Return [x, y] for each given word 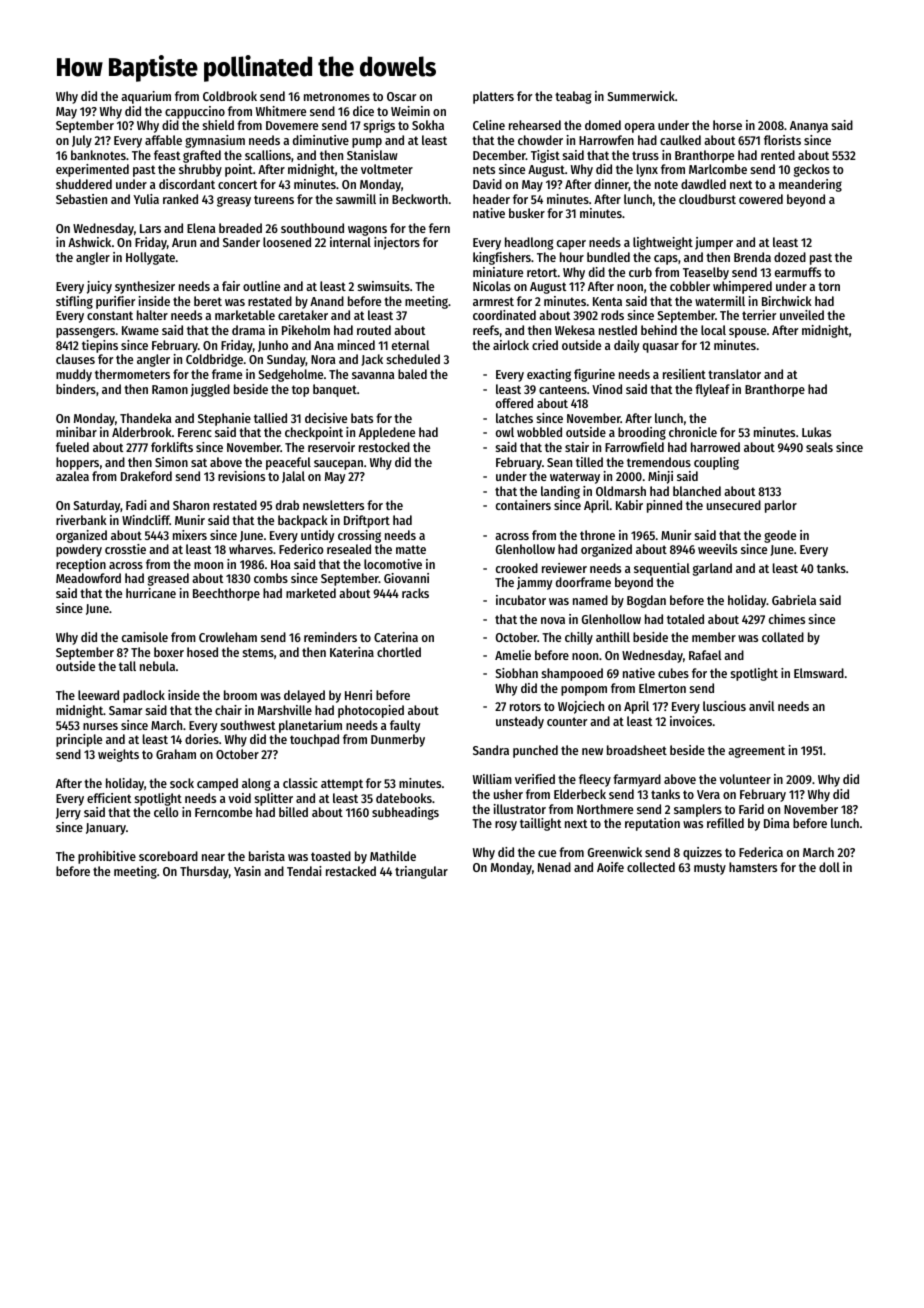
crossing [359, 536]
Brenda [752, 257]
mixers [190, 535]
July [82, 141]
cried [545, 345]
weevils [717, 549]
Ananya [809, 127]
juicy [99, 287]
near [213, 857]
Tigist [545, 156]
